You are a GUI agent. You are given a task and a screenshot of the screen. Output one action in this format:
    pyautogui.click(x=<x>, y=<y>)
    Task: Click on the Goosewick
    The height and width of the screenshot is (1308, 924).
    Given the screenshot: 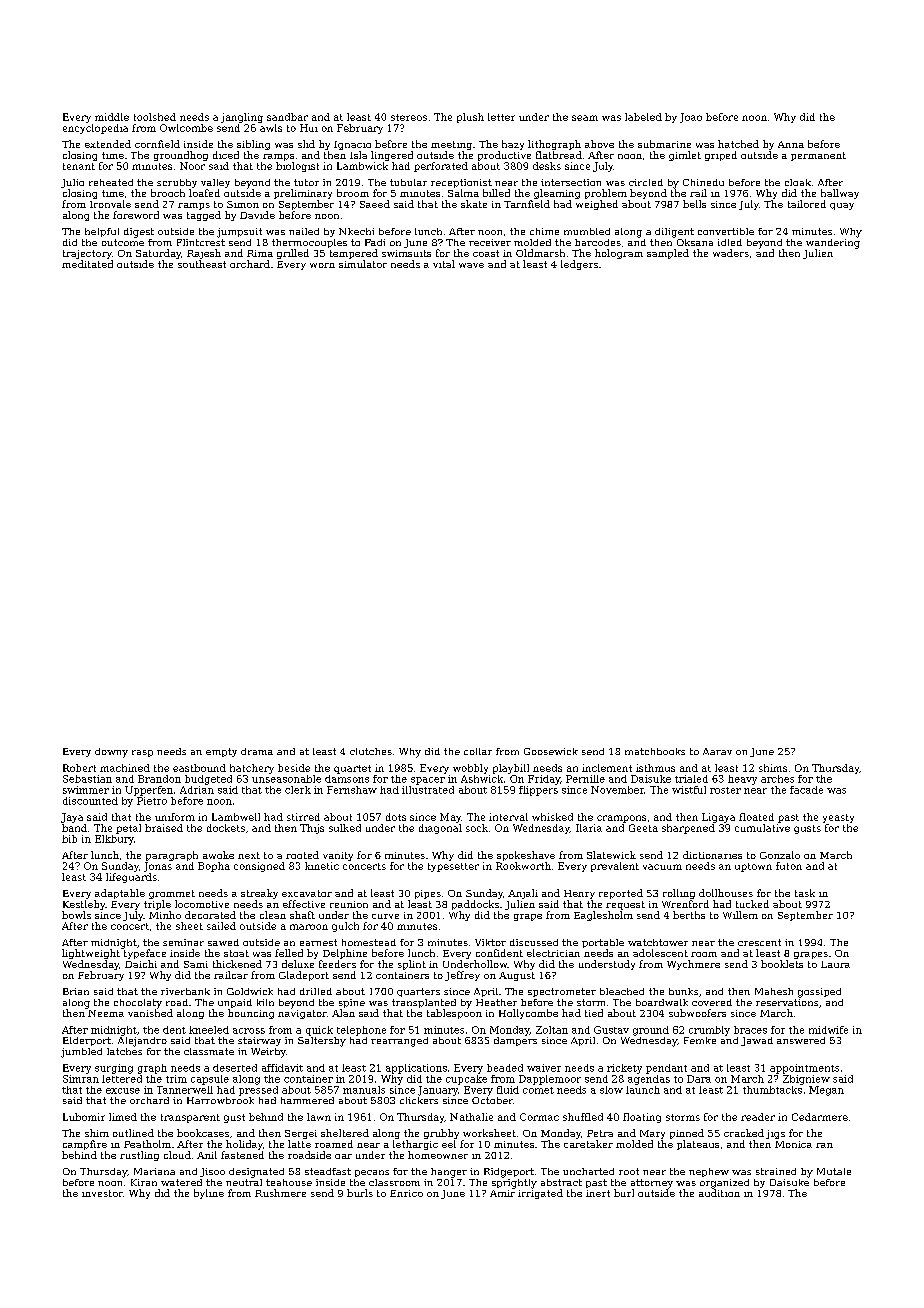 What is the action you would take?
    pyautogui.click(x=551, y=751)
